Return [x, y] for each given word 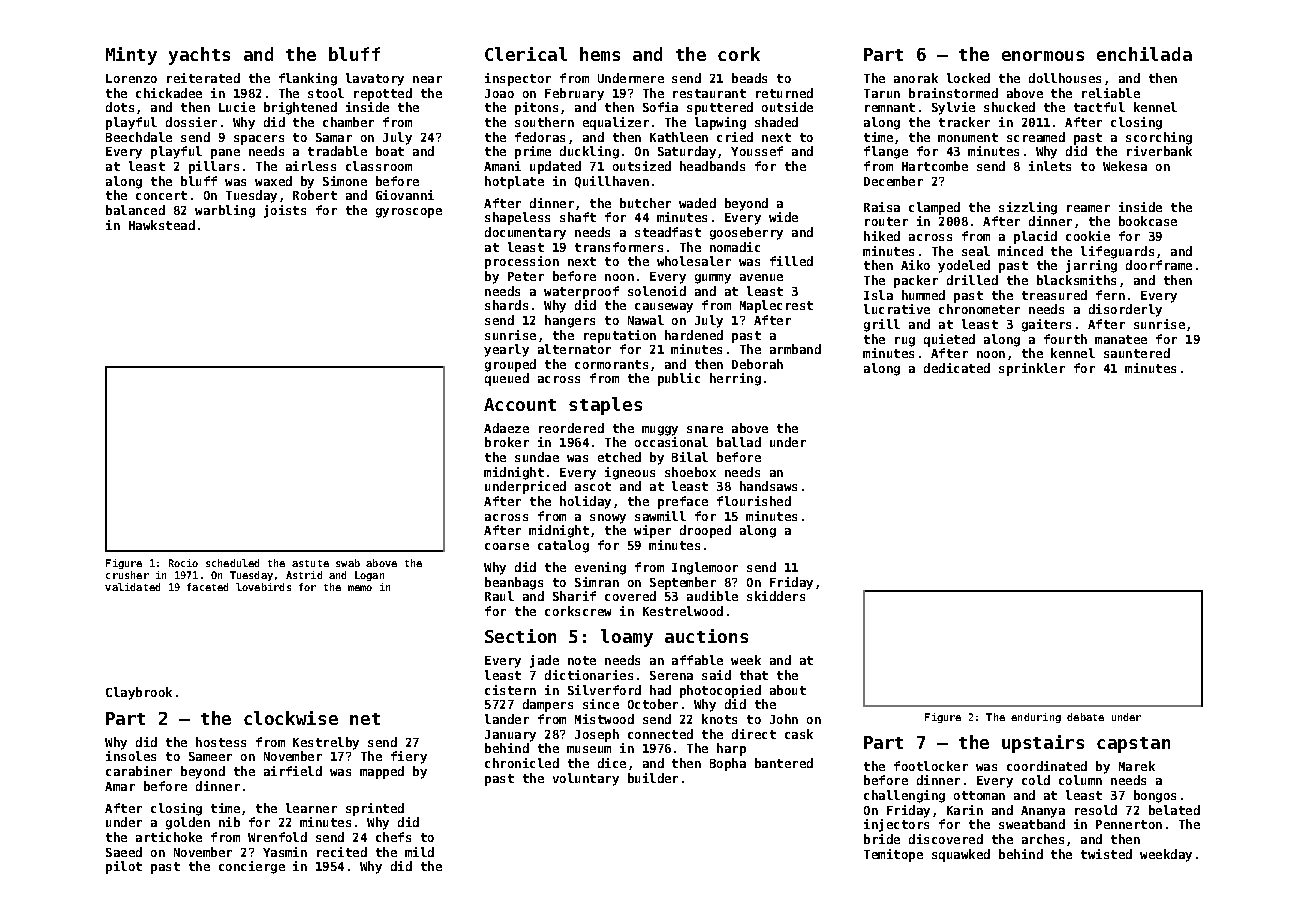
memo [360, 588]
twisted [1106, 854]
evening [600, 568]
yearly [506, 350]
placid [1035, 237]
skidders [776, 596]
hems [600, 54]
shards [506, 305]
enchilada [1144, 54]
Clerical [526, 54]
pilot [124, 867]
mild [419, 852]
